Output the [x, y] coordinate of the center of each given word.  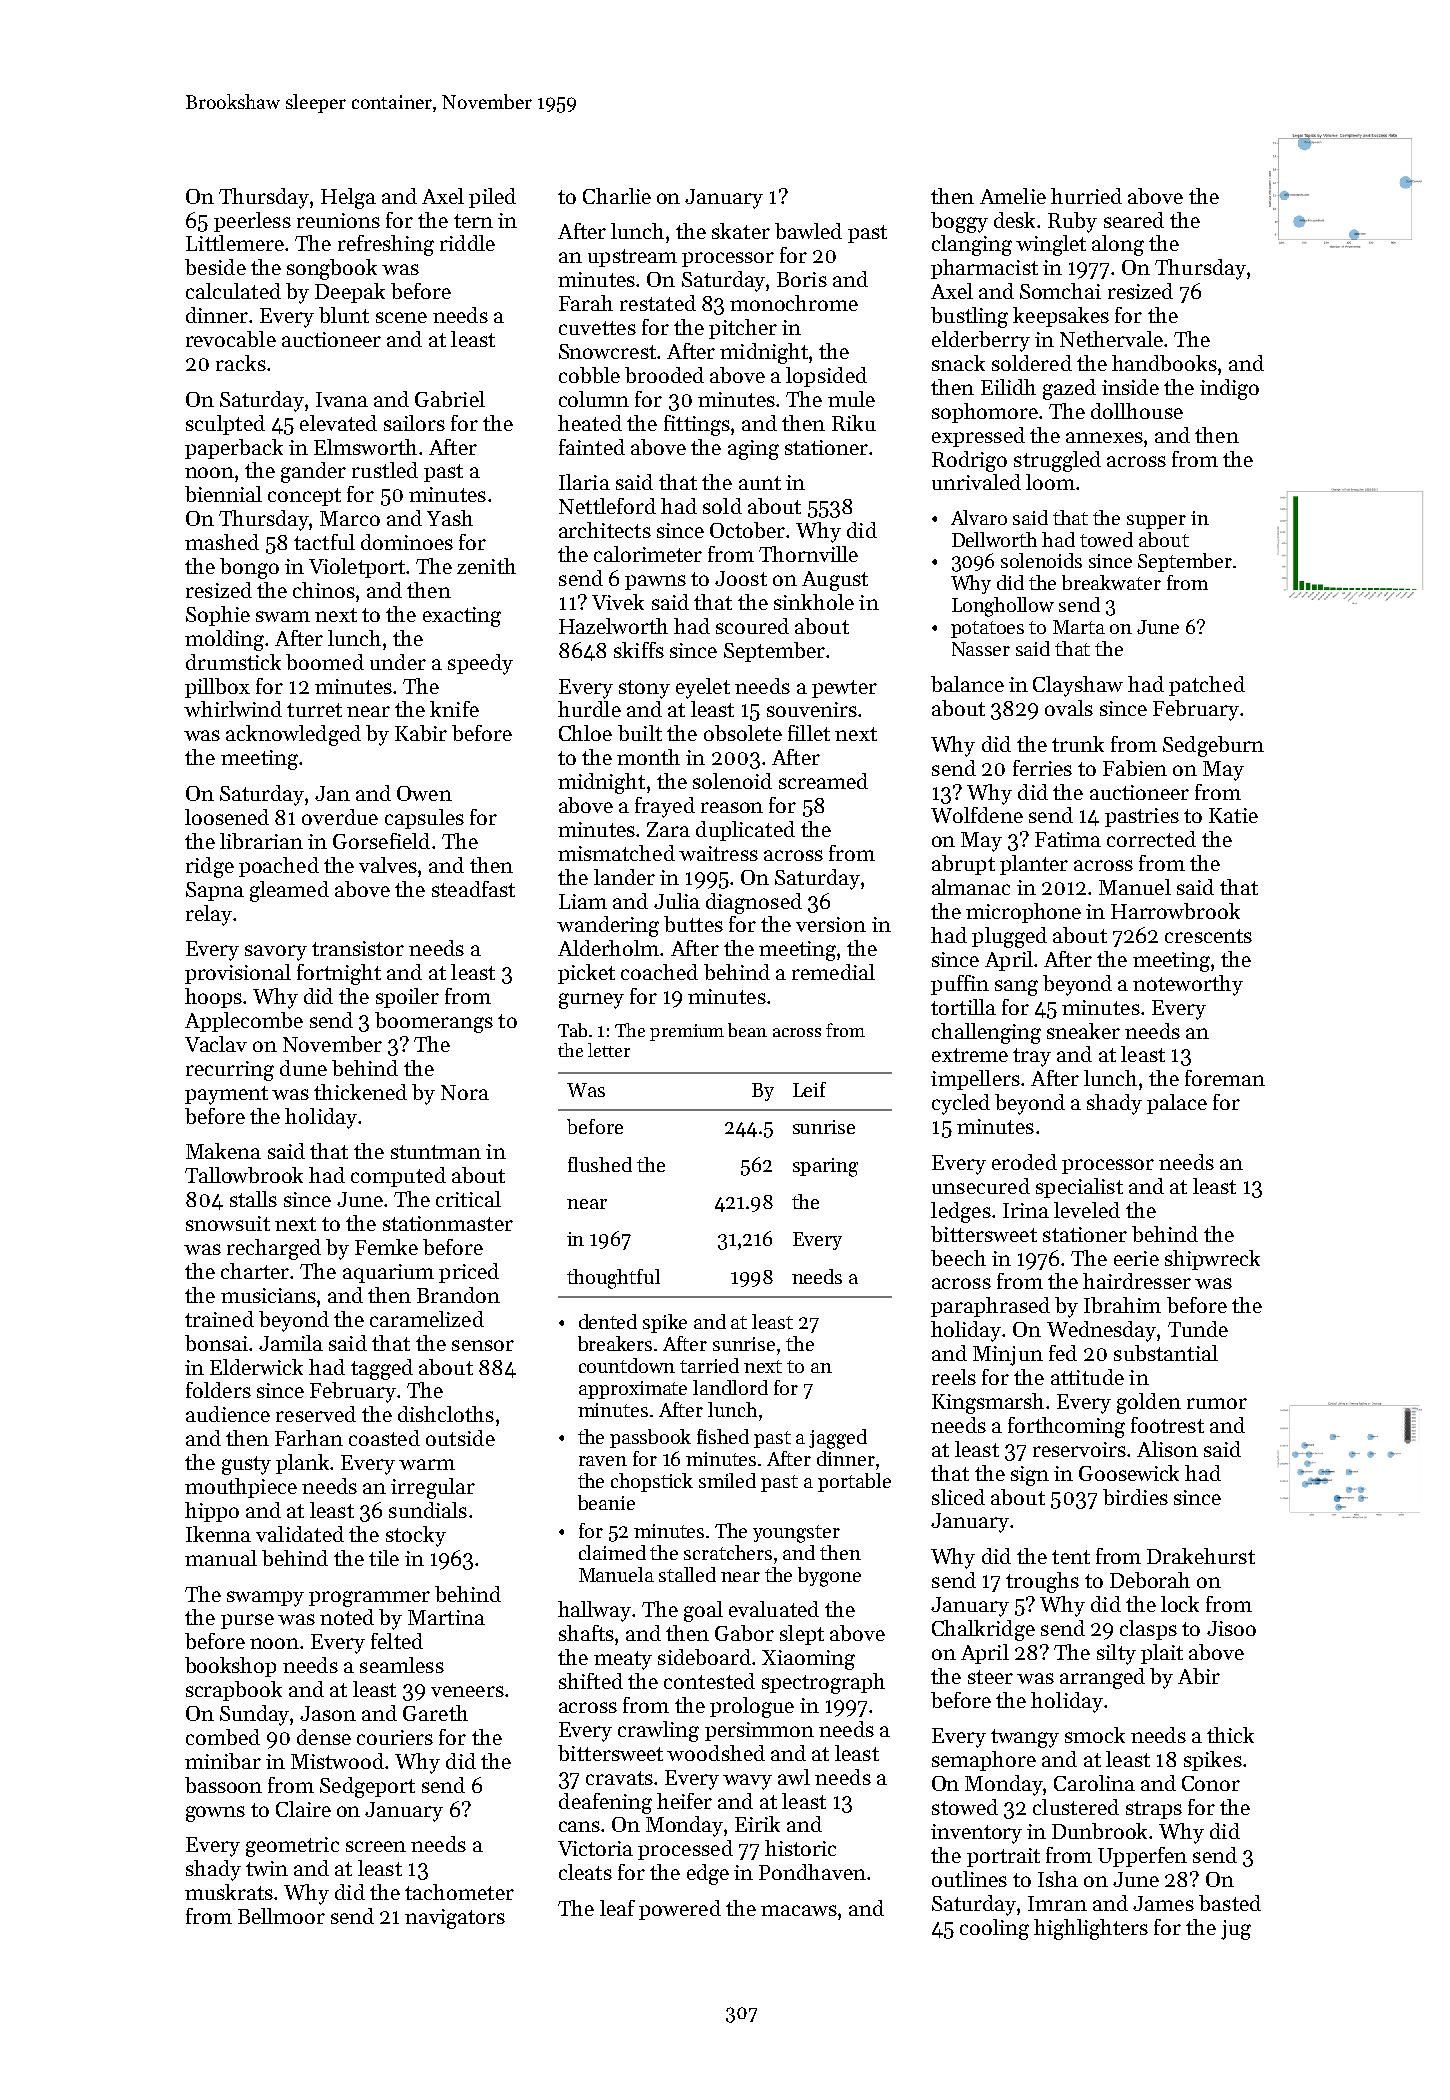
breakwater [1111, 582]
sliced [958, 1497]
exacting [462, 617]
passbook [650, 1438]
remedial [833, 972]
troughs [1042, 1582]
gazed [1069, 389]
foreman [1225, 1078]
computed [398, 1177]
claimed [612, 1552]
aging [753, 450]
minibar [223, 1761]
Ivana [342, 399]
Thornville [808, 554]
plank [303, 1464]
